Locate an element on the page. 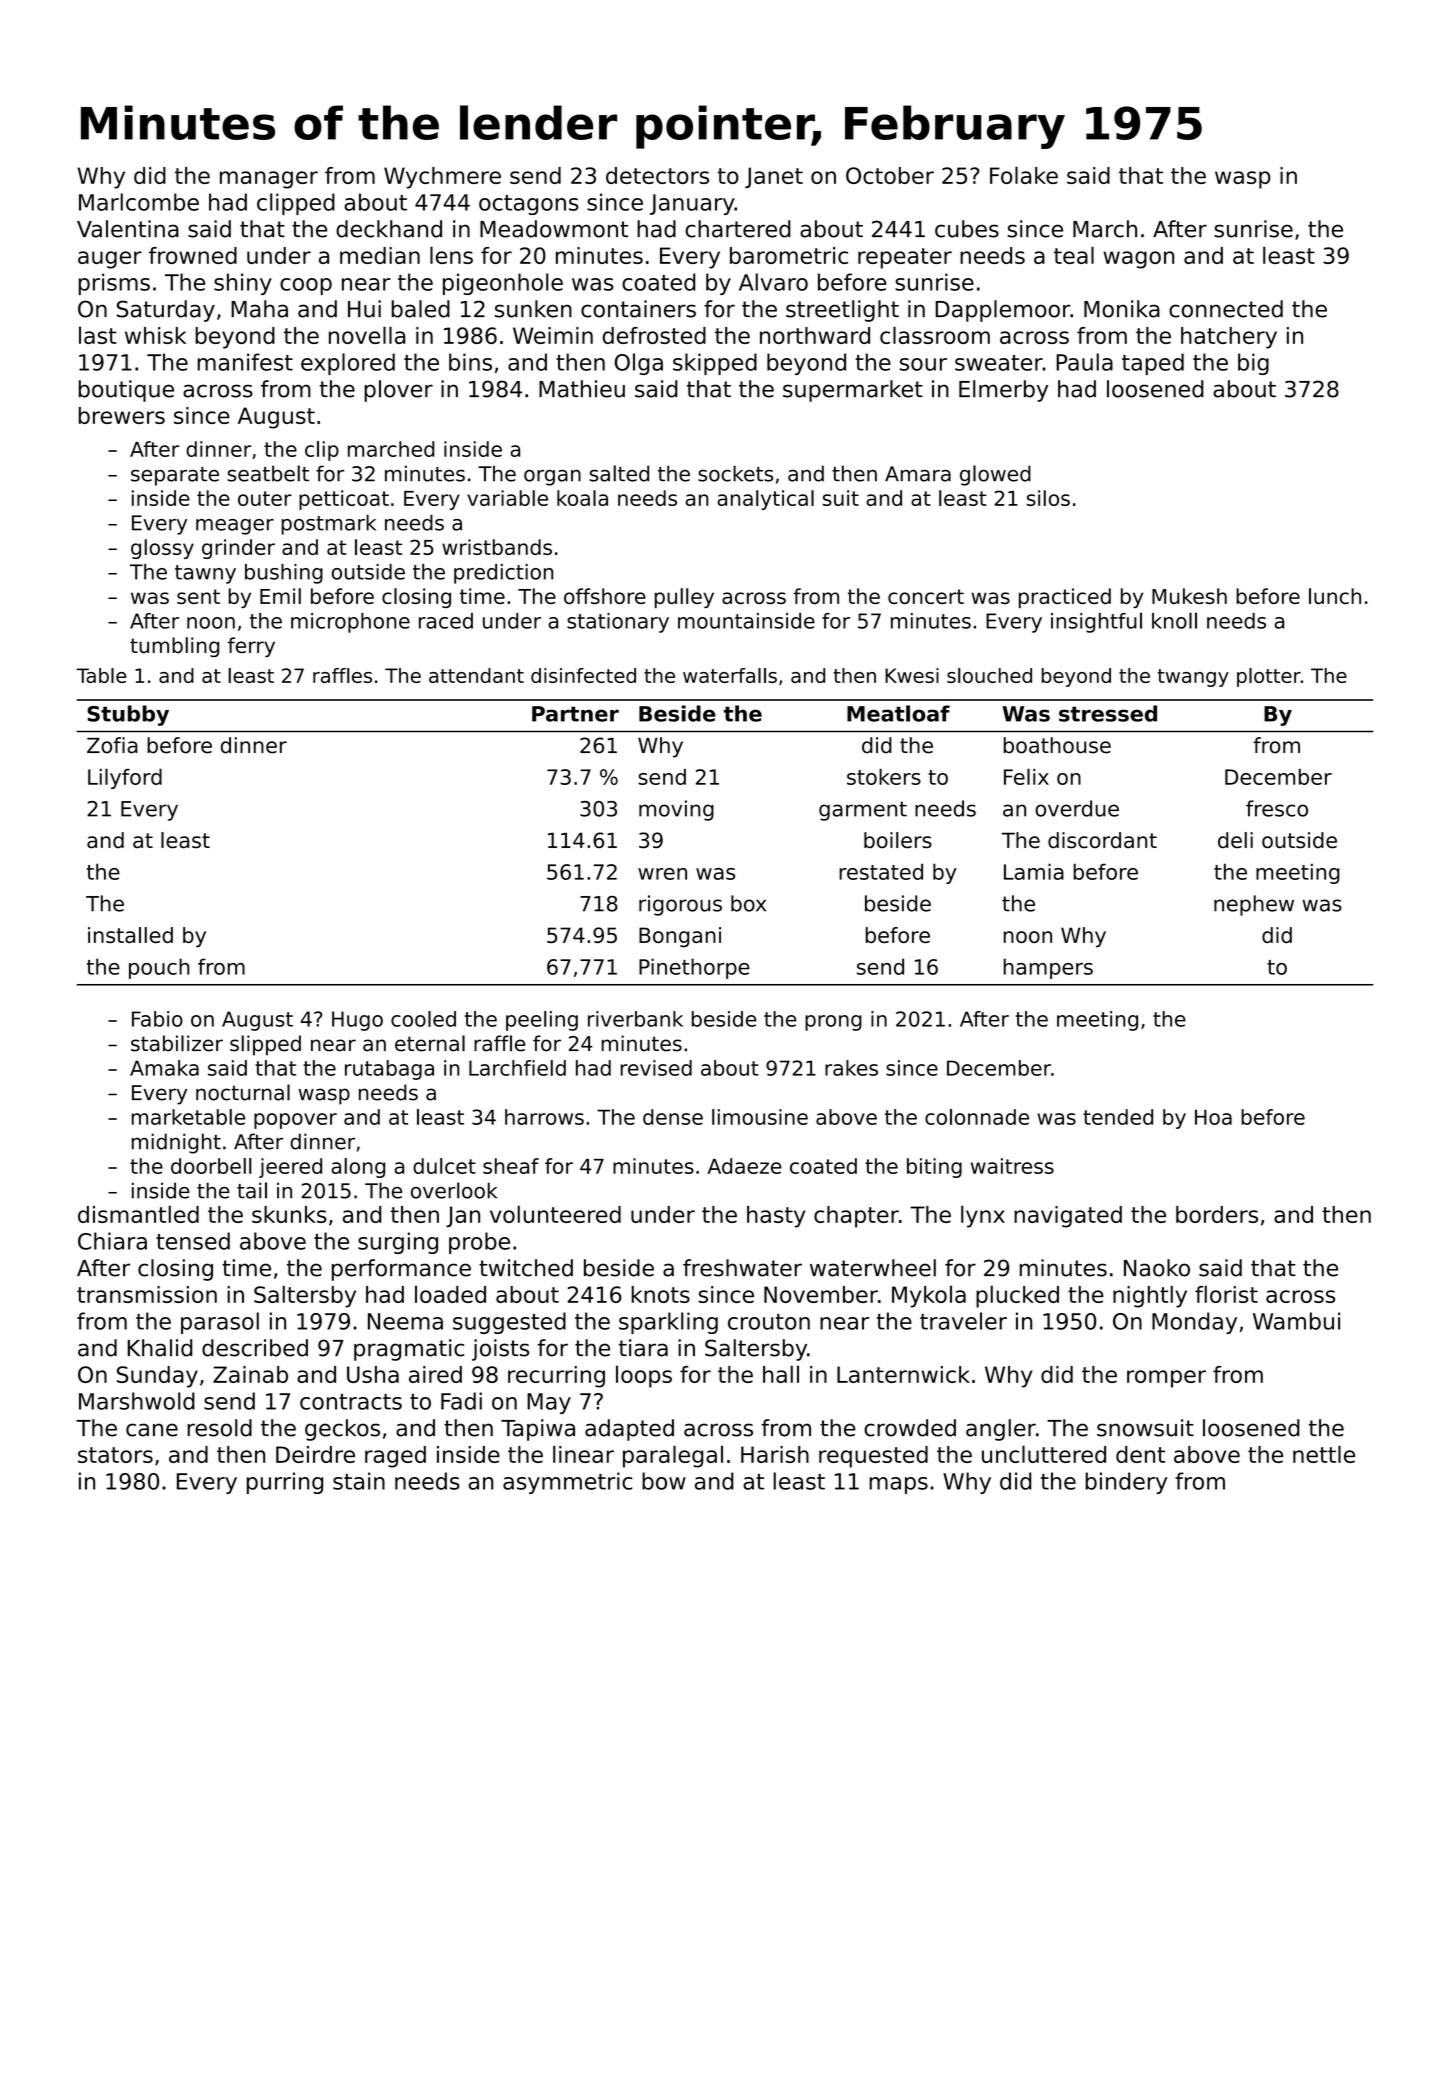  manager is located at coordinates (269, 180).
